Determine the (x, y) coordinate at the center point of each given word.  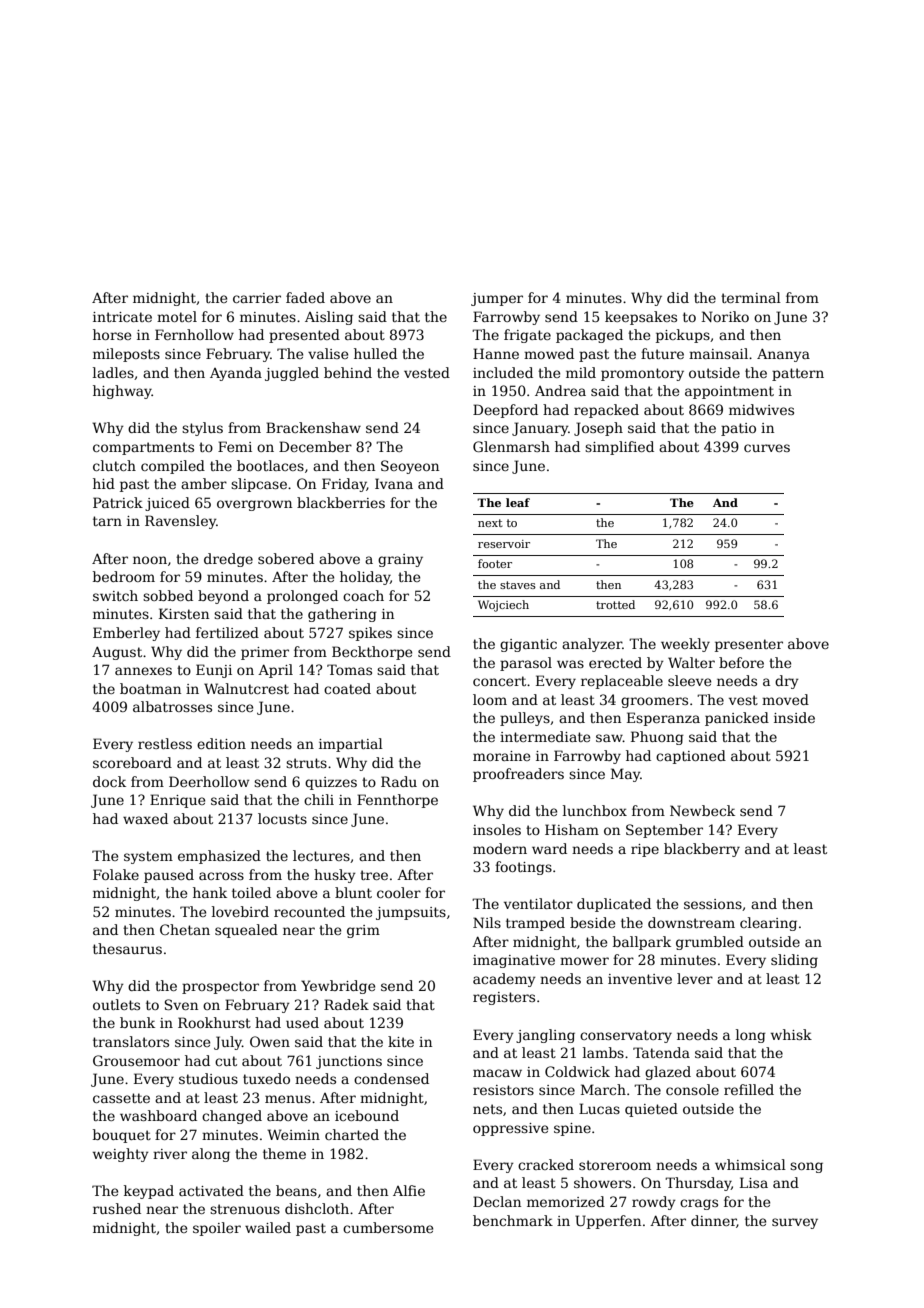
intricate (122, 317)
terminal (751, 297)
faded (305, 297)
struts (306, 763)
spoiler (217, 1229)
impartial (351, 745)
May (626, 775)
